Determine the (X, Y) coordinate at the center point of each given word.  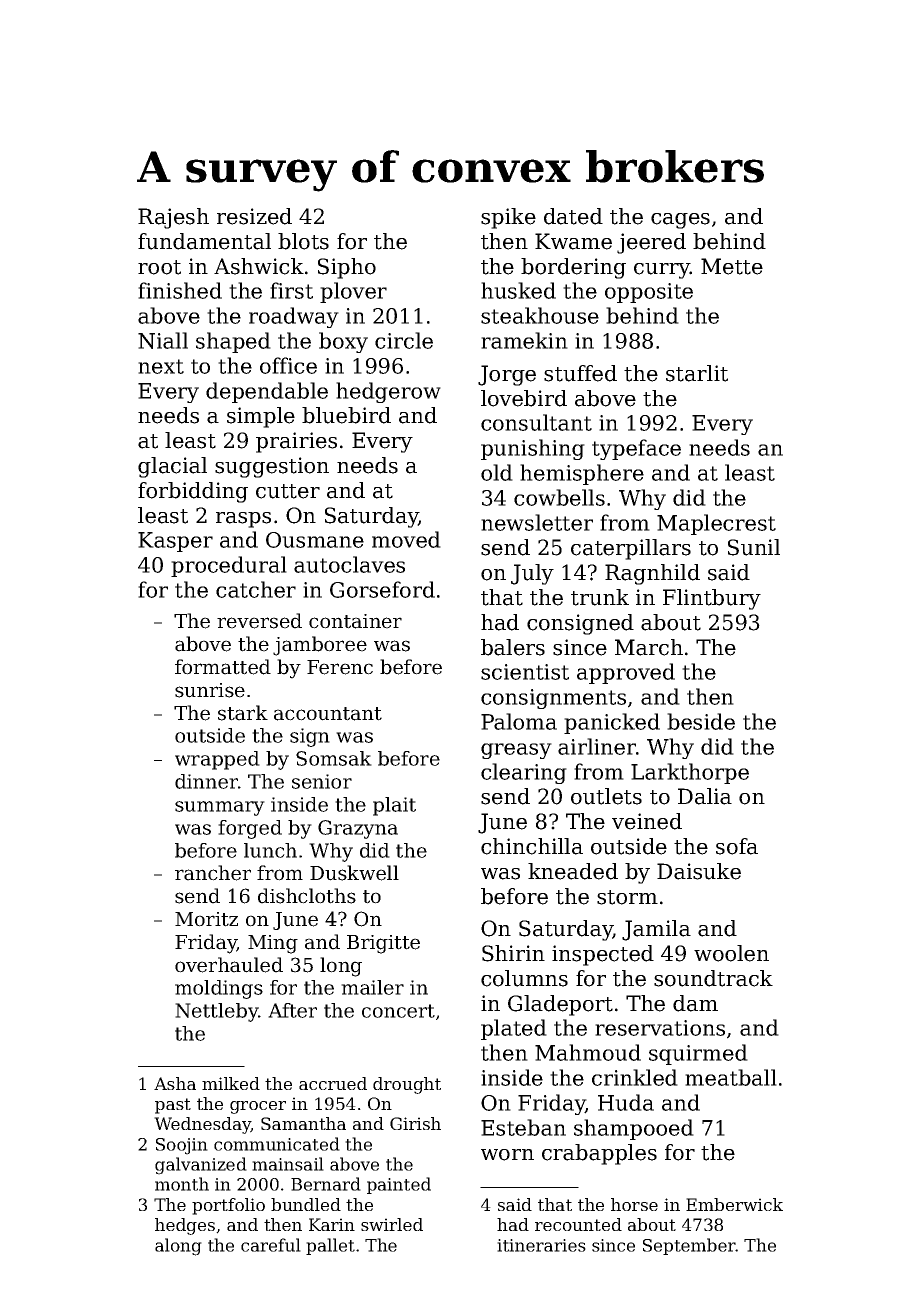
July (532, 574)
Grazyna (358, 829)
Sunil (754, 547)
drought (407, 1085)
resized (254, 216)
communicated (277, 1144)
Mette (732, 266)
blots (303, 241)
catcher (256, 589)
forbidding (193, 492)
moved (406, 539)
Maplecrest (716, 524)
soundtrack (713, 978)
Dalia (705, 796)
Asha (175, 1083)
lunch (270, 850)
